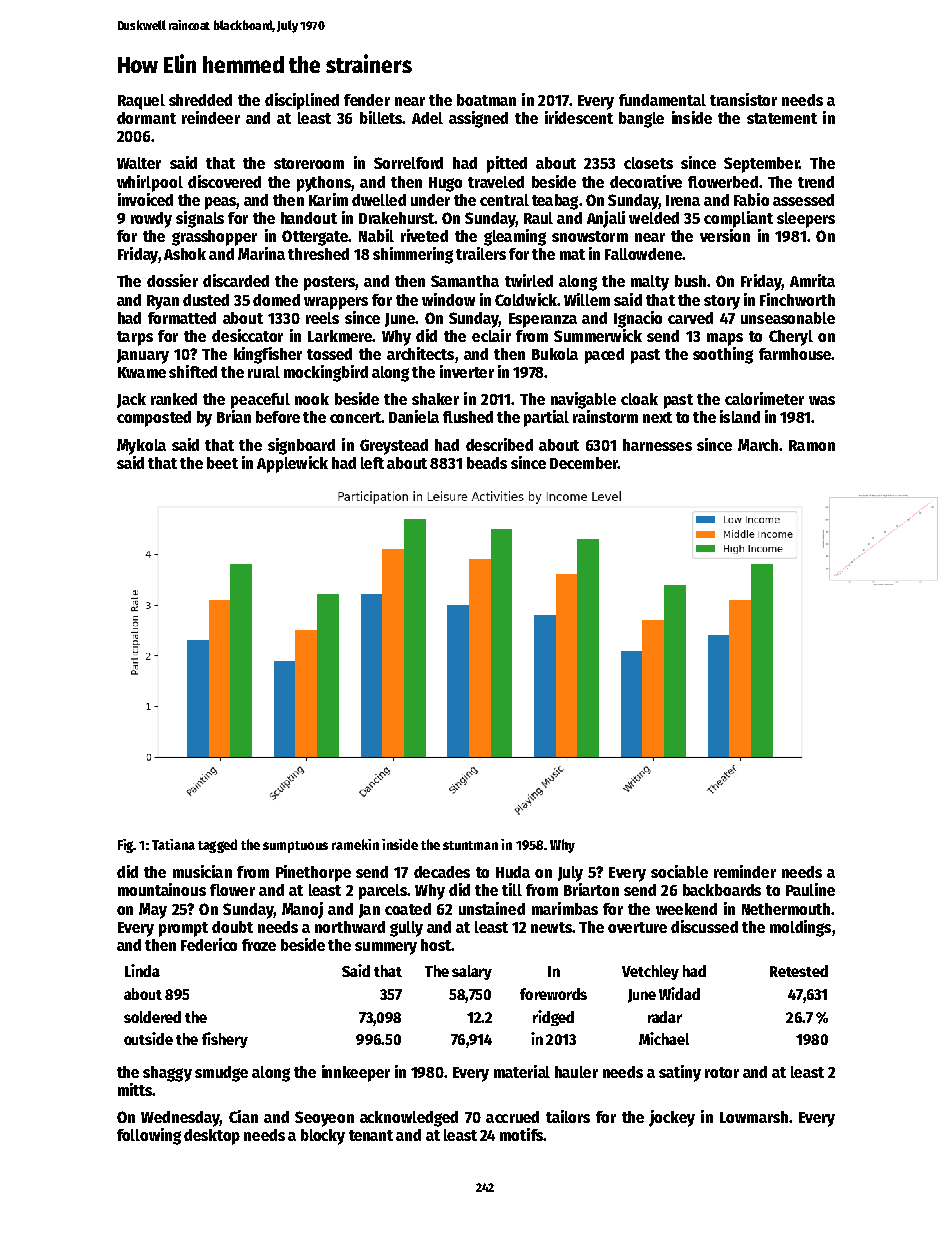  Describe the element at coordinates (637, 927) in the screenshot. I see `overture` at that location.
